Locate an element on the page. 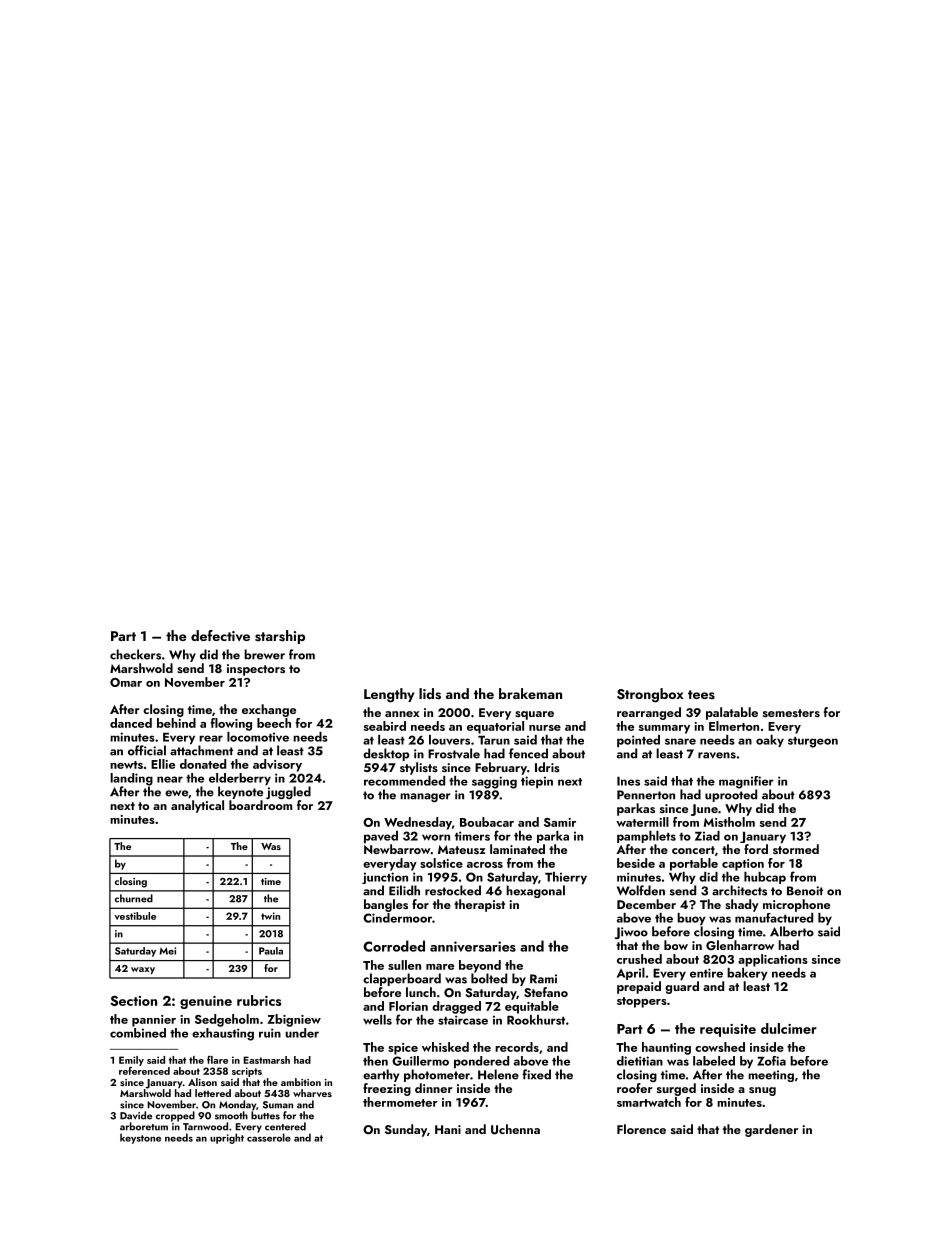 The height and width of the document is (1233, 952). defective is located at coordinates (220, 636).
